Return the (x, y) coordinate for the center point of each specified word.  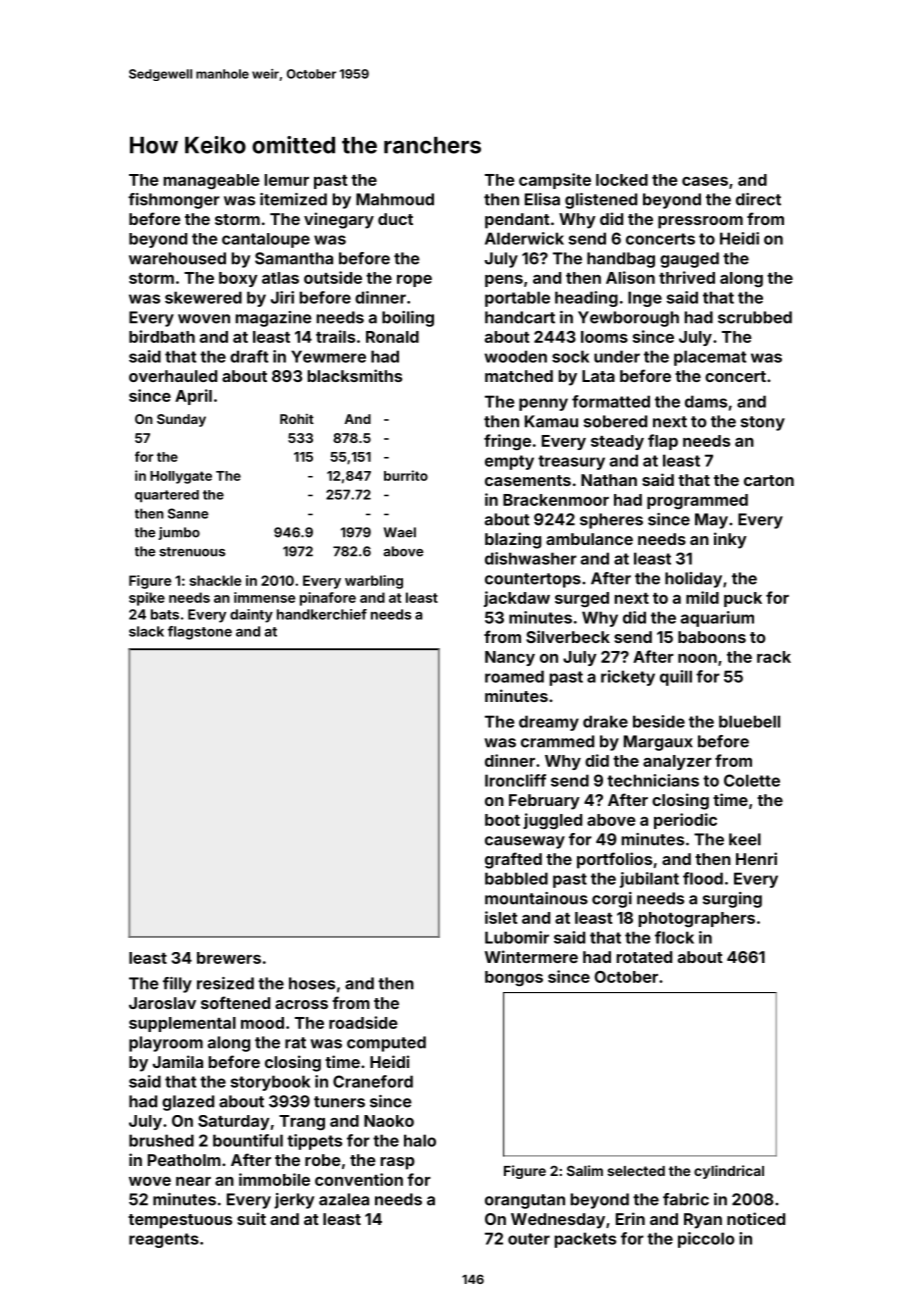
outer (529, 1239)
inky (730, 540)
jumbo (179, 533)
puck (743, 599)
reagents (164, 1240)
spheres (611, 521)
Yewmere (328, 356)
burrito (406, 475)
